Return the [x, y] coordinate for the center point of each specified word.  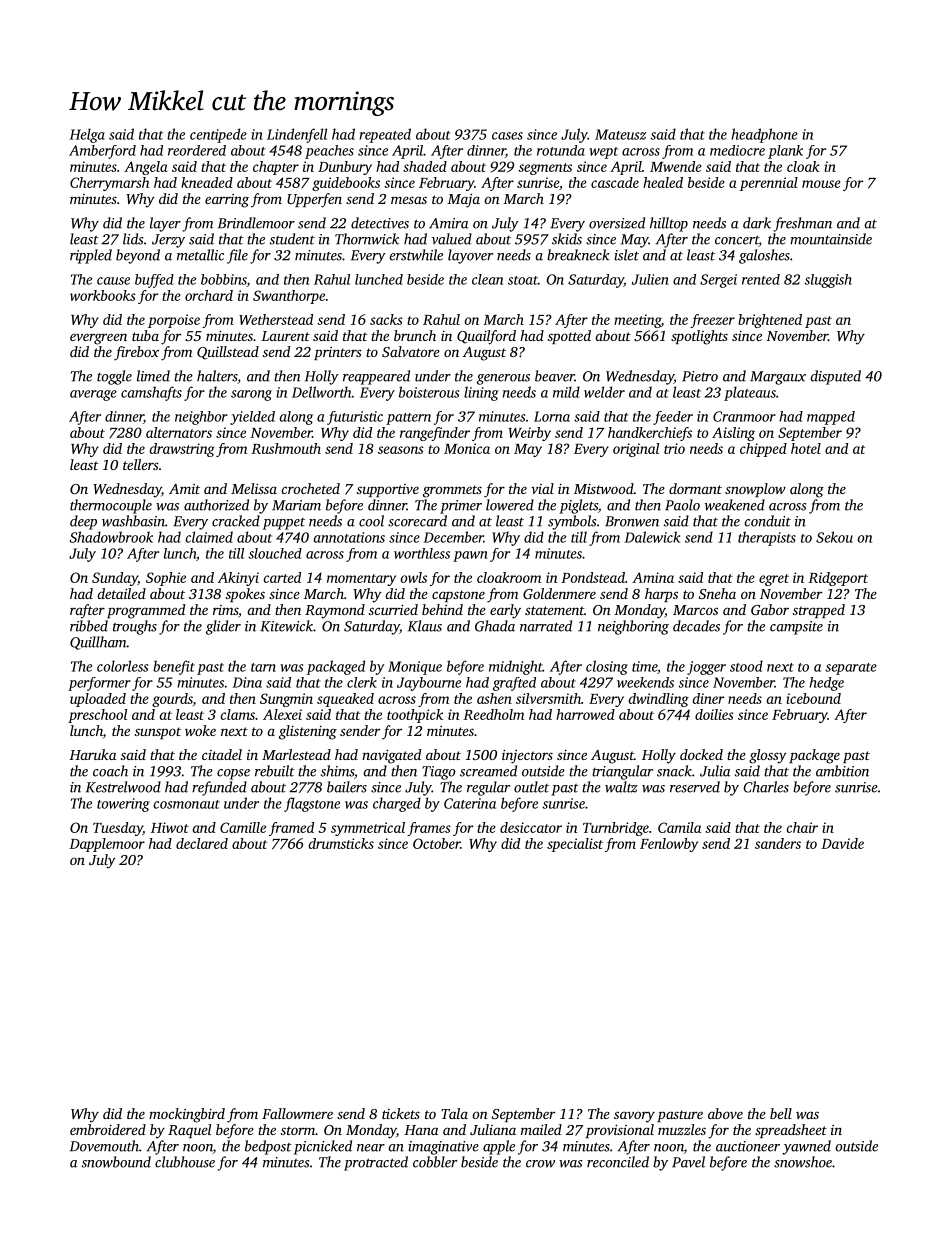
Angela [146, 168]
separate [851, 669]
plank [785, 152]
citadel [222, 754]
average [93, 395]
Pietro [700, 376]
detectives [380, 223]
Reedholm [493, 714]
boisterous [429, 392]
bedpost [268, 1147]
